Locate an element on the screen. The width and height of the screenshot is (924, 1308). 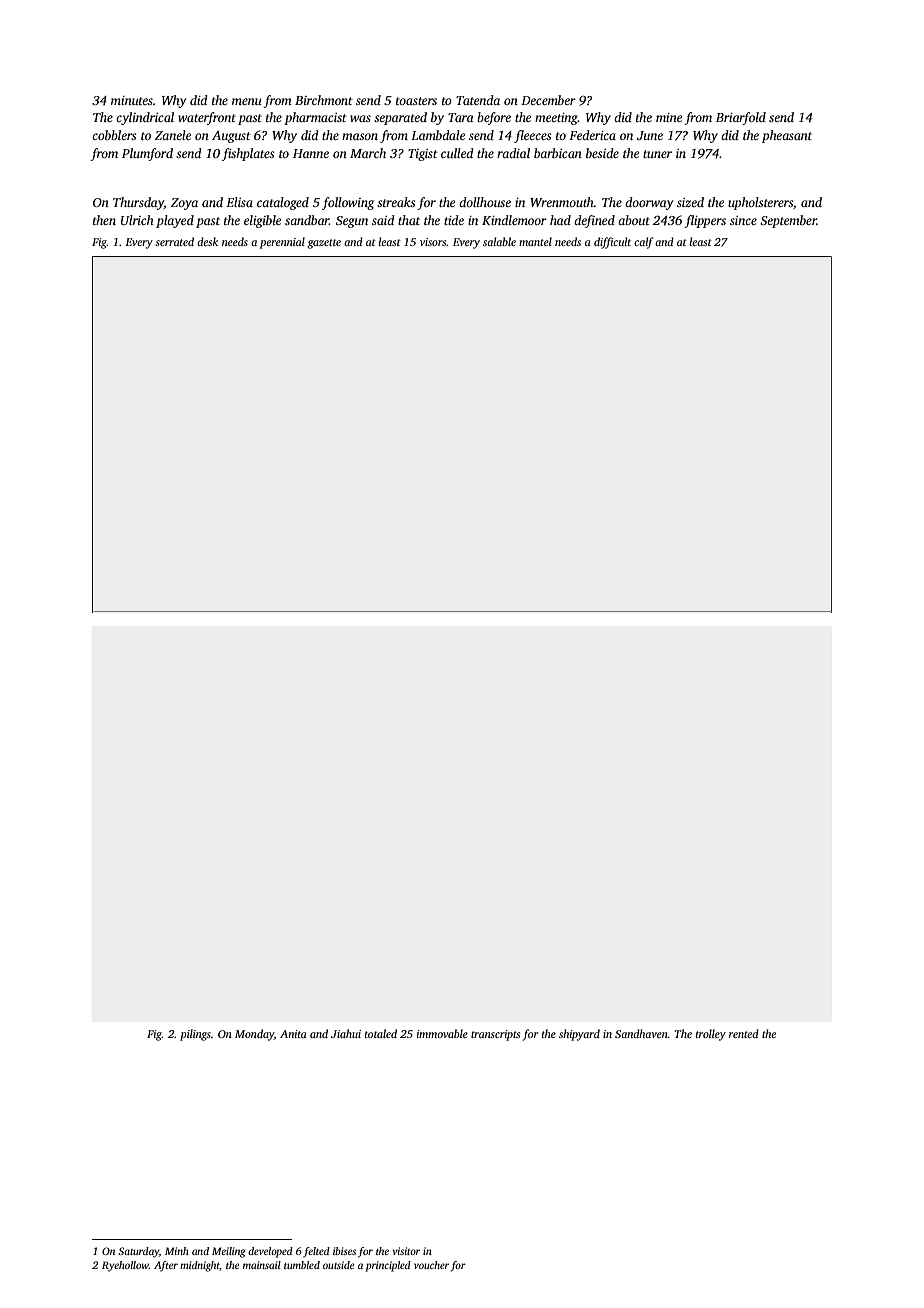
rented is located at coordinates (744, 1033).
